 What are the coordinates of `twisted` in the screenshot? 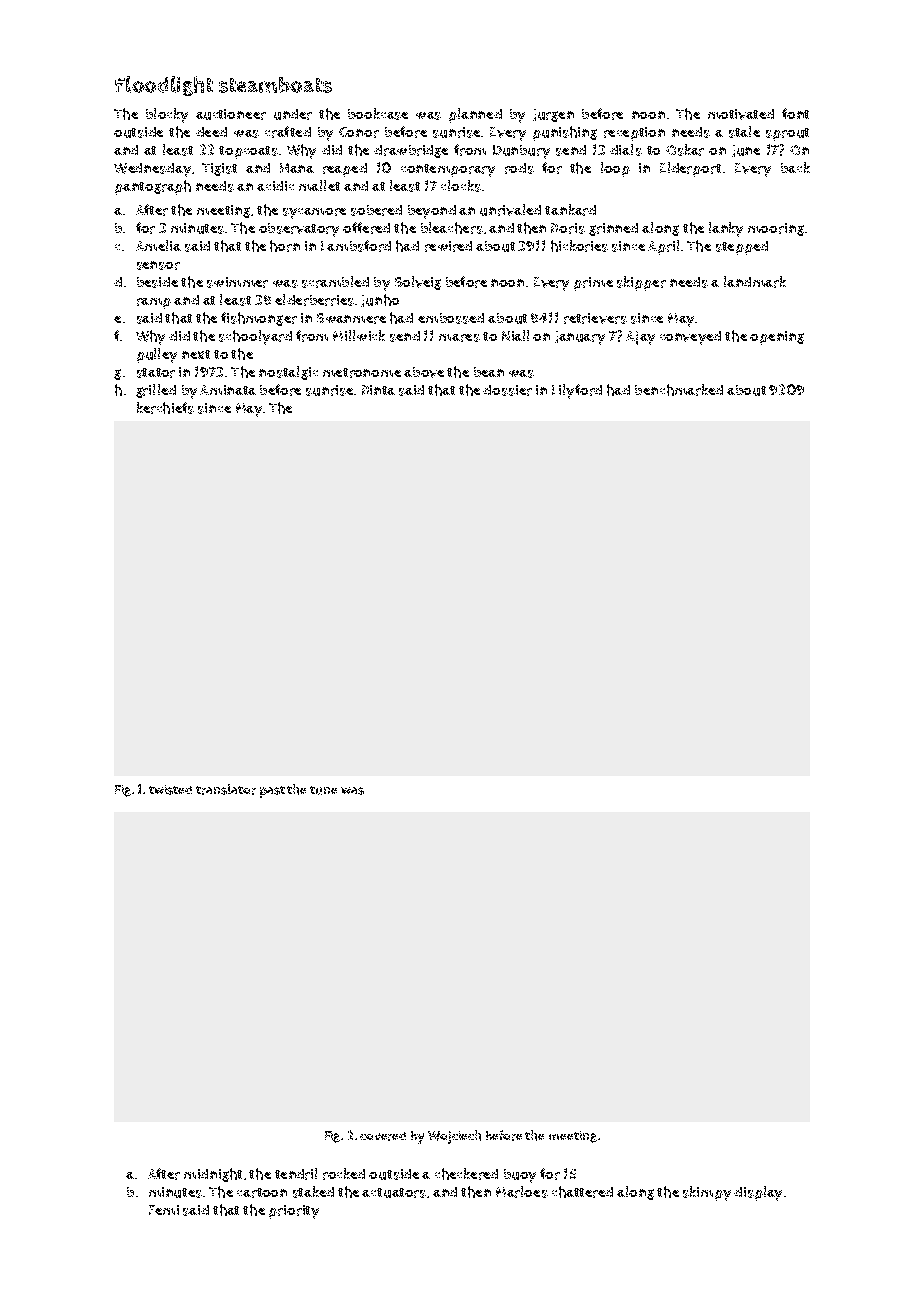 It's located at (170, 790).
